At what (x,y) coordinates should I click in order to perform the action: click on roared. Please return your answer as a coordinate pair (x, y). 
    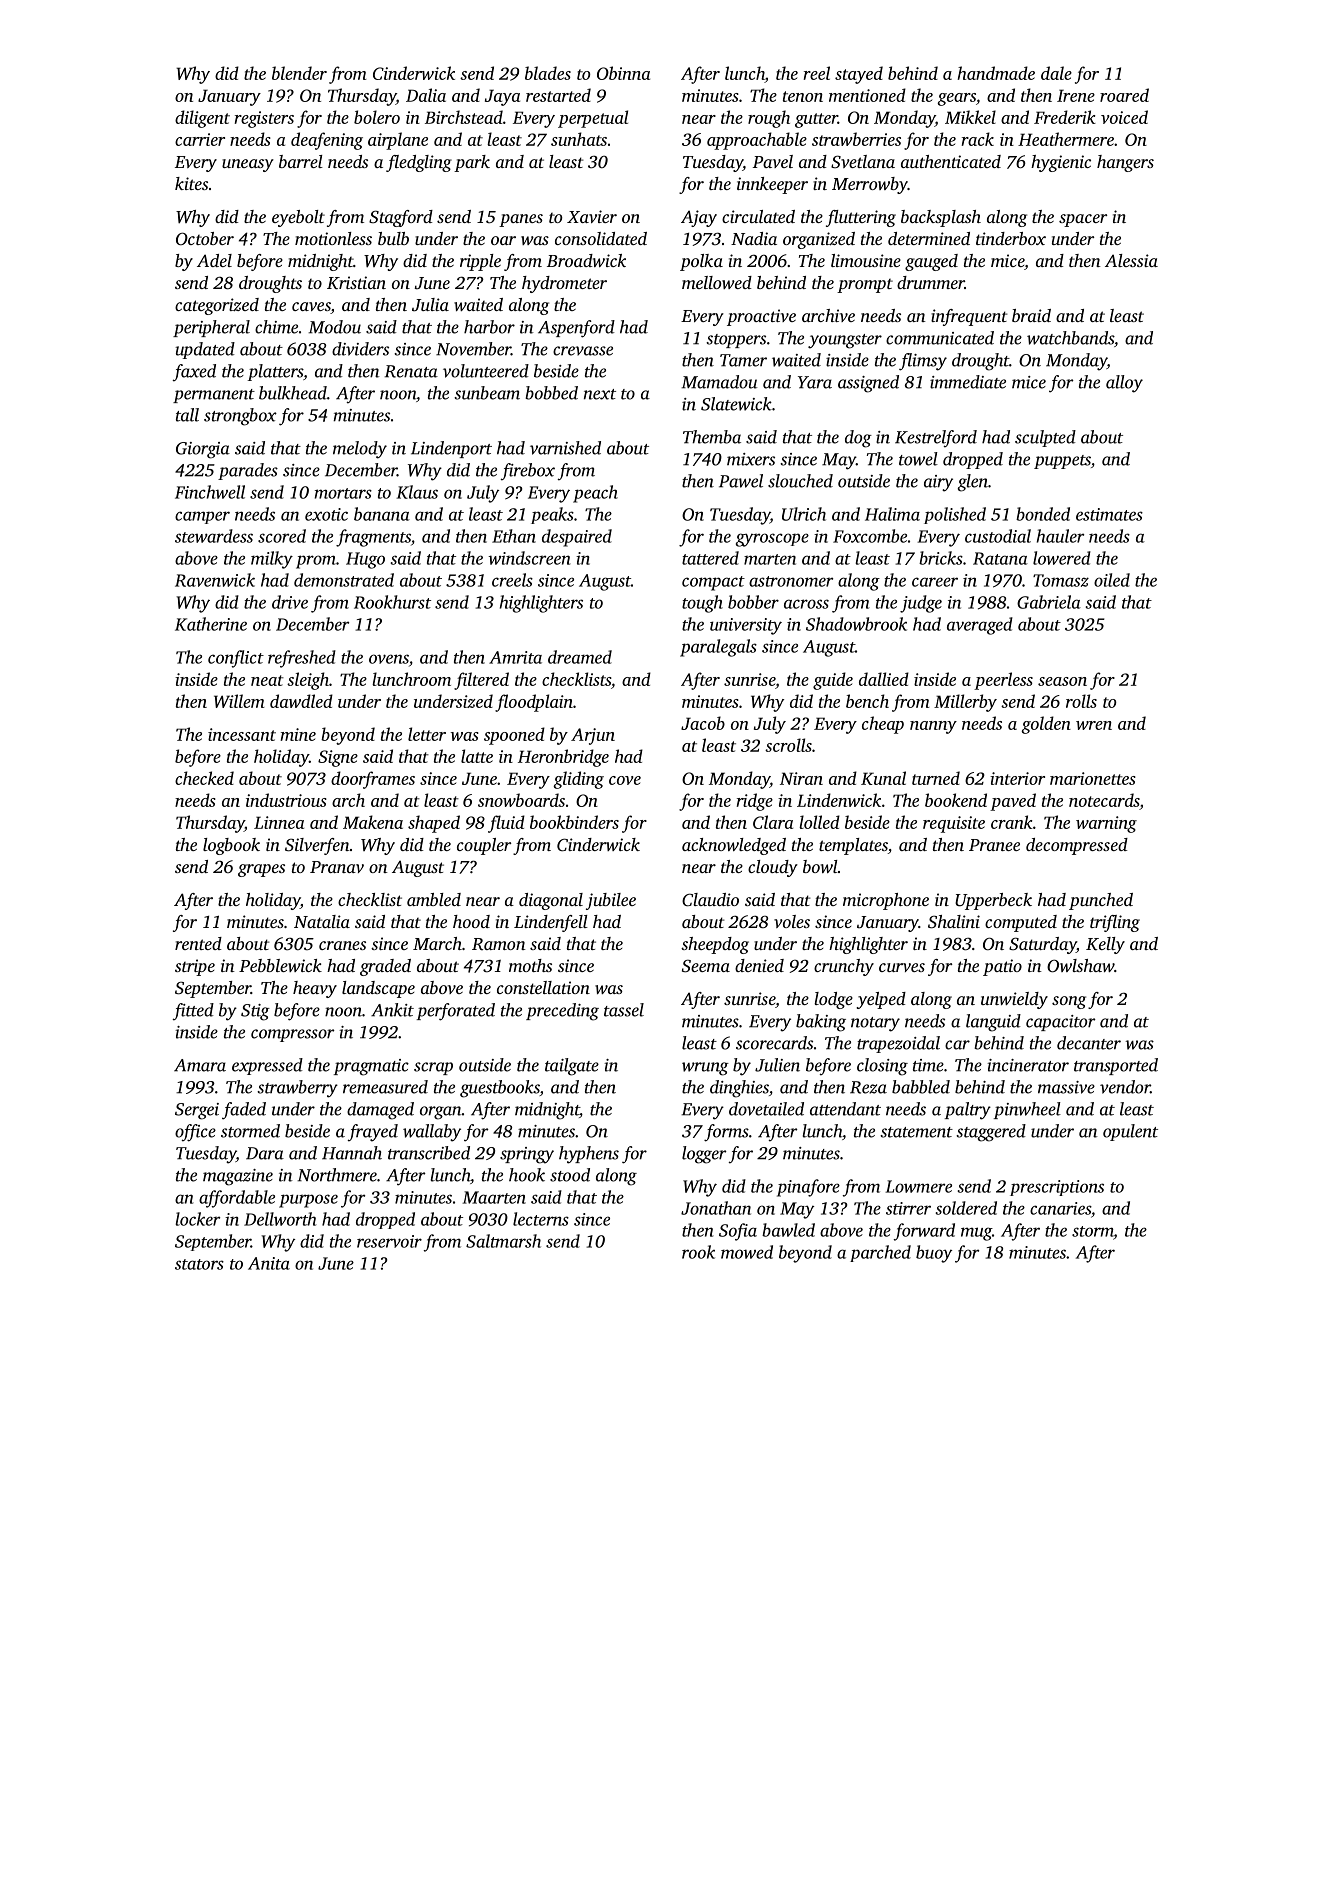
    Looking at the image, I should click on (1124, 95).
